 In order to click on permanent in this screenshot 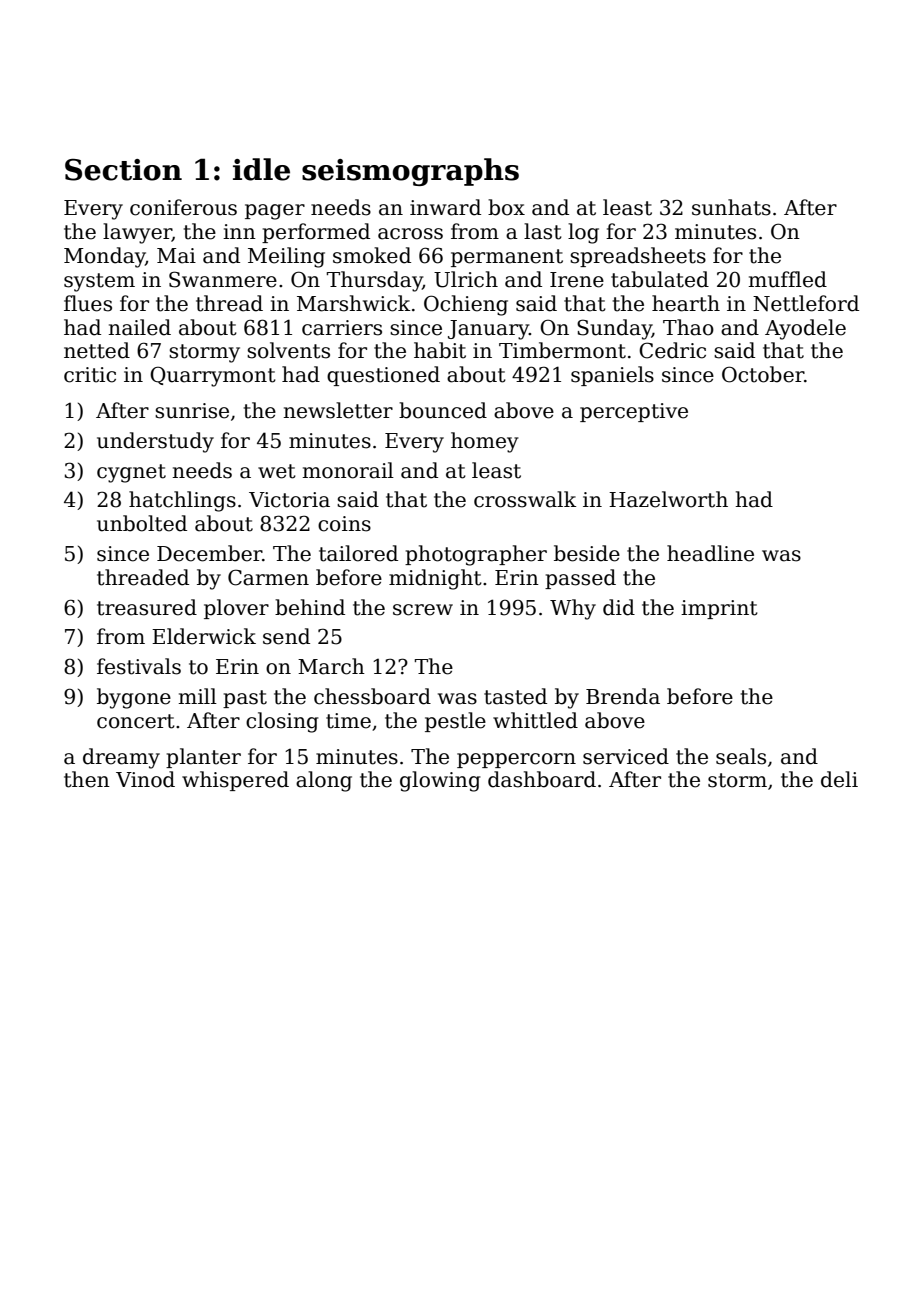, I will do `click(507, 258)`.
